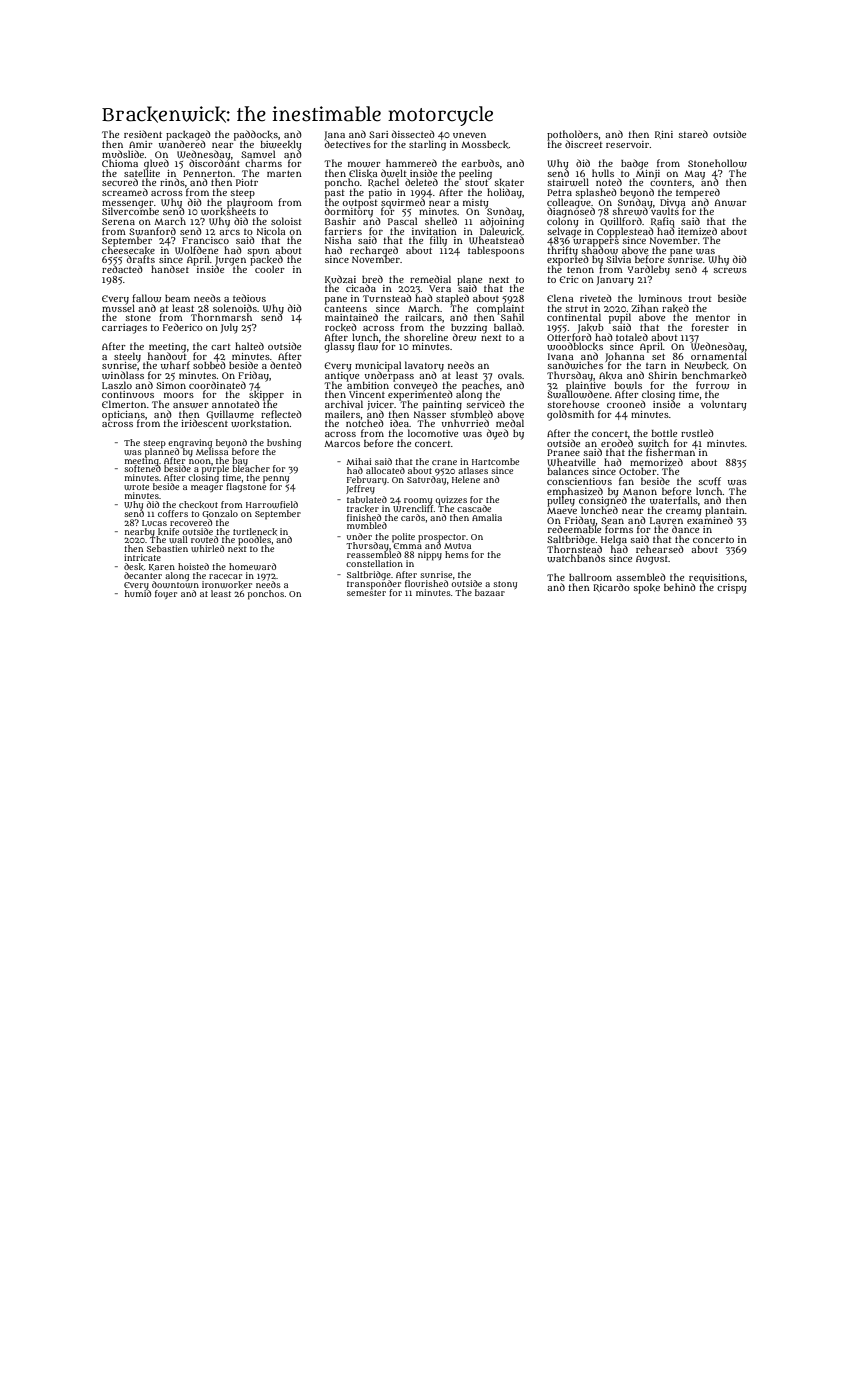 This page has height=1400, width=849. What do you see at coordinates (656, 366) in the page?
I see `tarn` at bounding box center [656, 366].
